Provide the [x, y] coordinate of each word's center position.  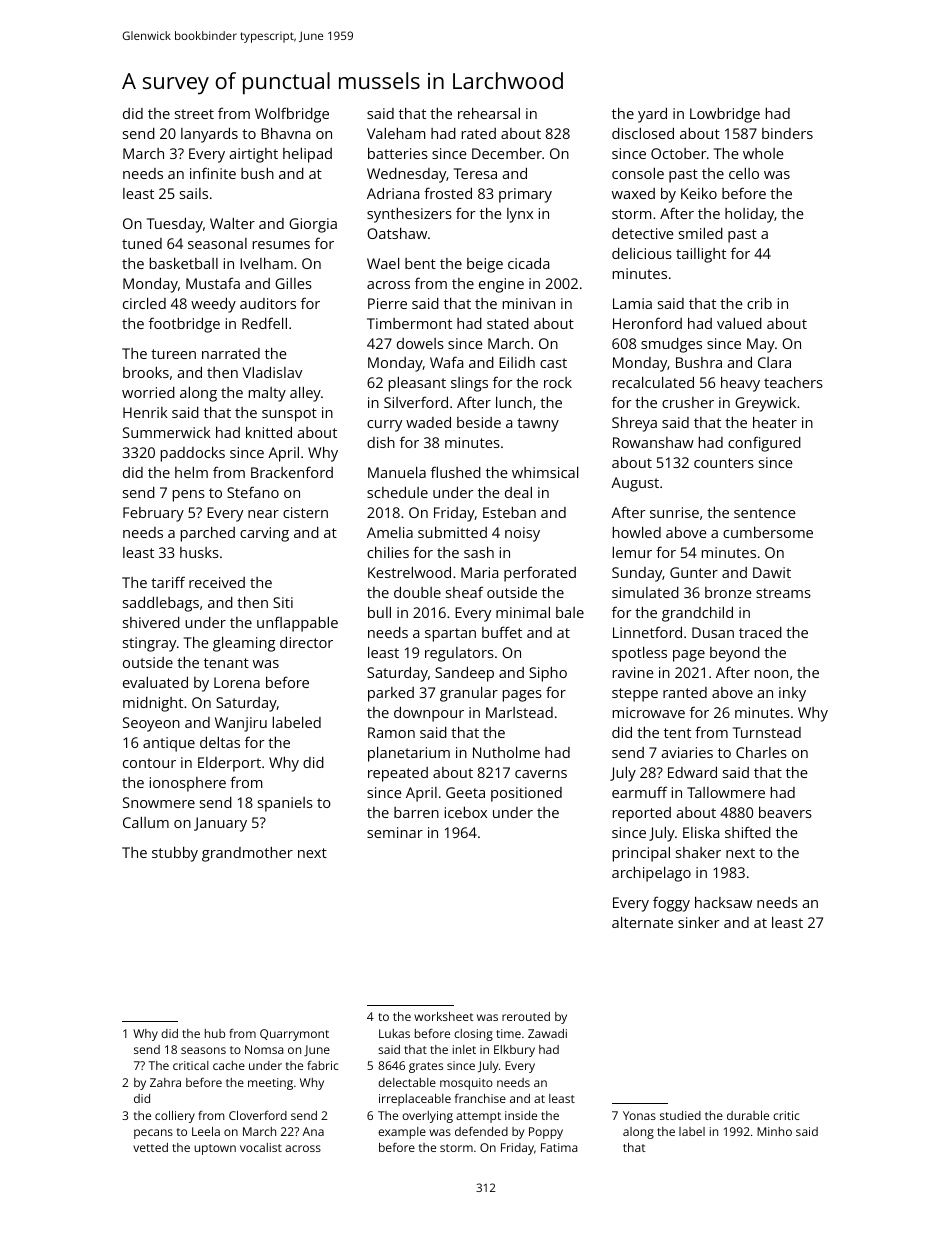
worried [148, 392]
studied [680, 1115]
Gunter [694, 572]
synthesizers [409, 215]
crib [759, 303]
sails [194, 193]
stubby [175, 854]
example [402, 1133]
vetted [150, 1147]
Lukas [394, 1033]
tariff [168, 582]
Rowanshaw [653, 442]
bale [570, 612]
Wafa [447, 362]
